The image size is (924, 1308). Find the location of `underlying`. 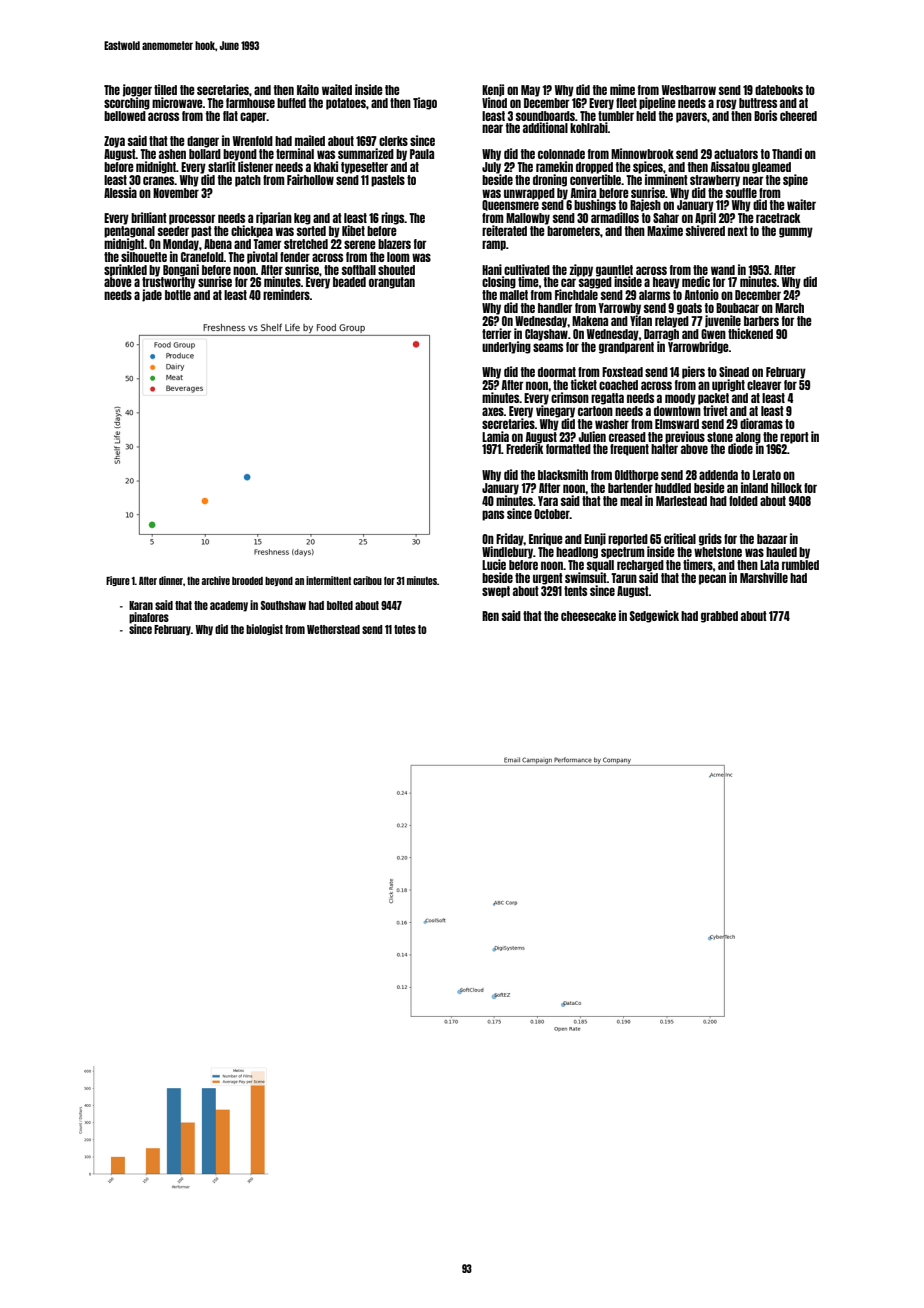

underlying is located at coordinates (506, 347).
